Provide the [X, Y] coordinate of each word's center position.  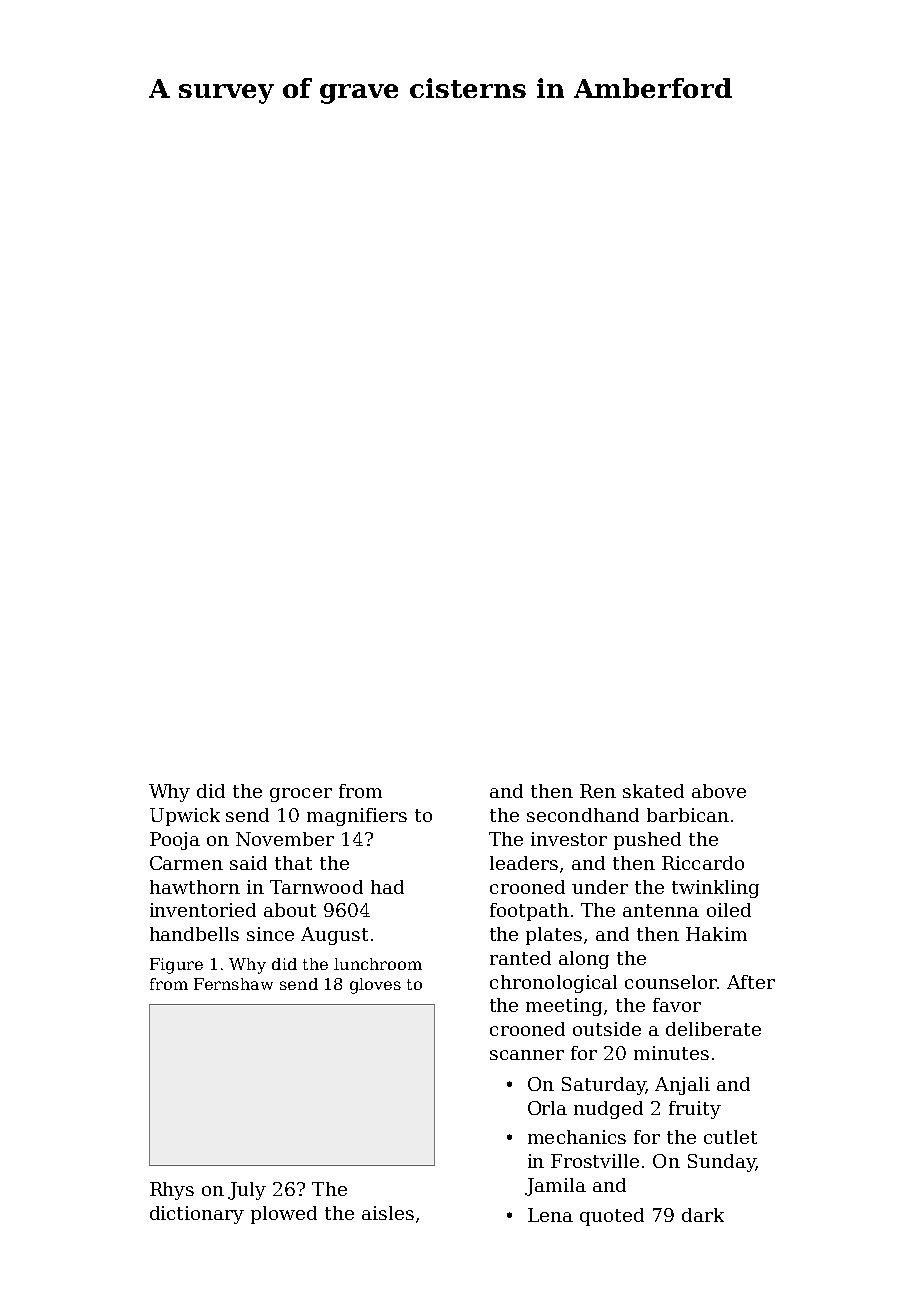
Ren [598, 791]
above [719, 791]
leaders [524, 863]
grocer [301, 795]
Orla [547, 1108]
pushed [647, 841]
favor [677, 1005]
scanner [527, 1055]
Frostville [595, 1161]
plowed [284, 1215]
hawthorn [195, 887]
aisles [388, 1213]
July [247, 1191]
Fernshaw [233, 984]
